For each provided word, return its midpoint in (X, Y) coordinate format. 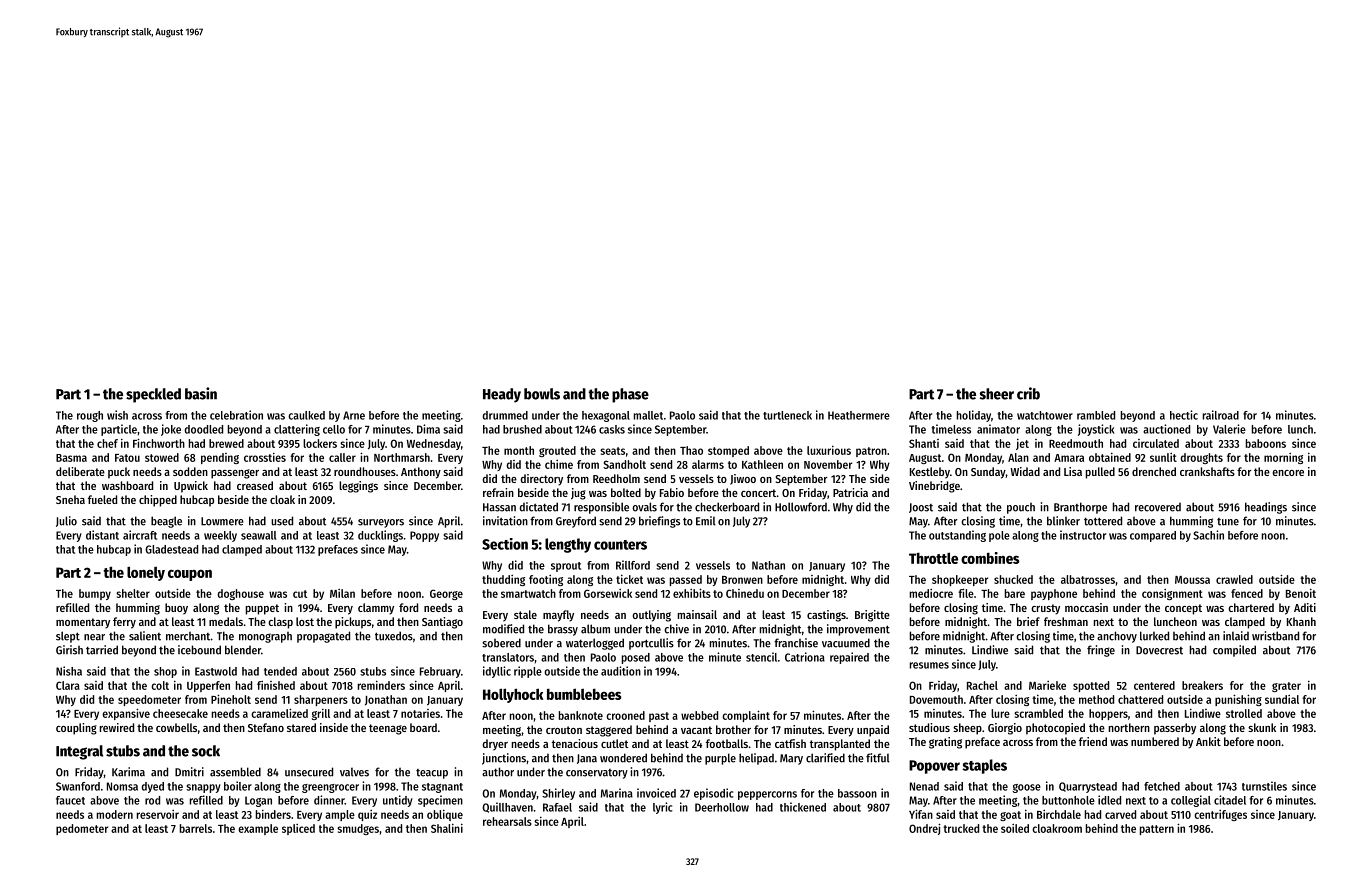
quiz (367, 815)
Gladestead (171, 549)
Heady (502, 395)
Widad (1025, 471)
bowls (542, 394)
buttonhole (1068, 800)
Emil (706, 521)
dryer (495, 745)
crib (1028, 393)
